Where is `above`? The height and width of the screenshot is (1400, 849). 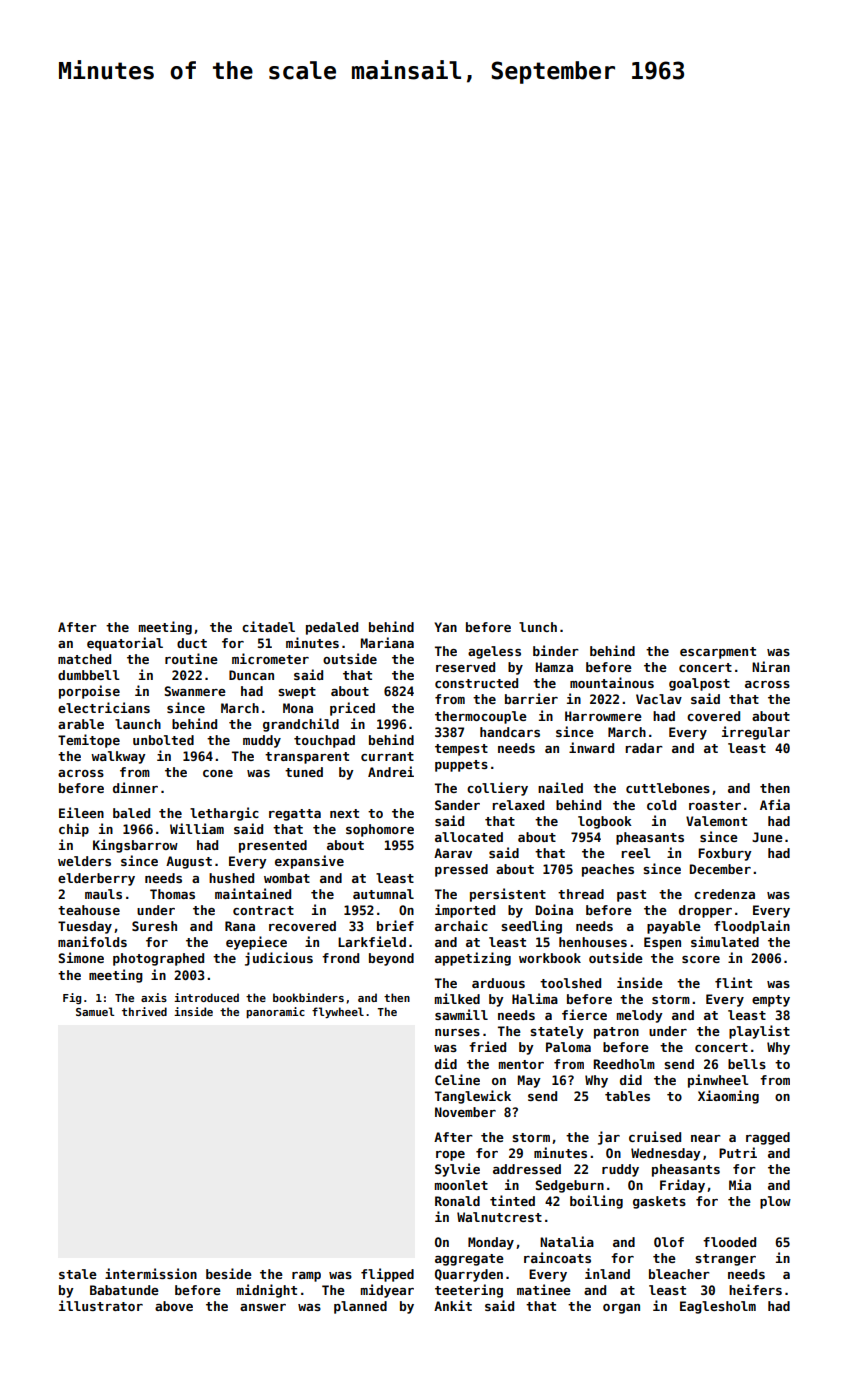
above is located at coordinates (174, 1306).
